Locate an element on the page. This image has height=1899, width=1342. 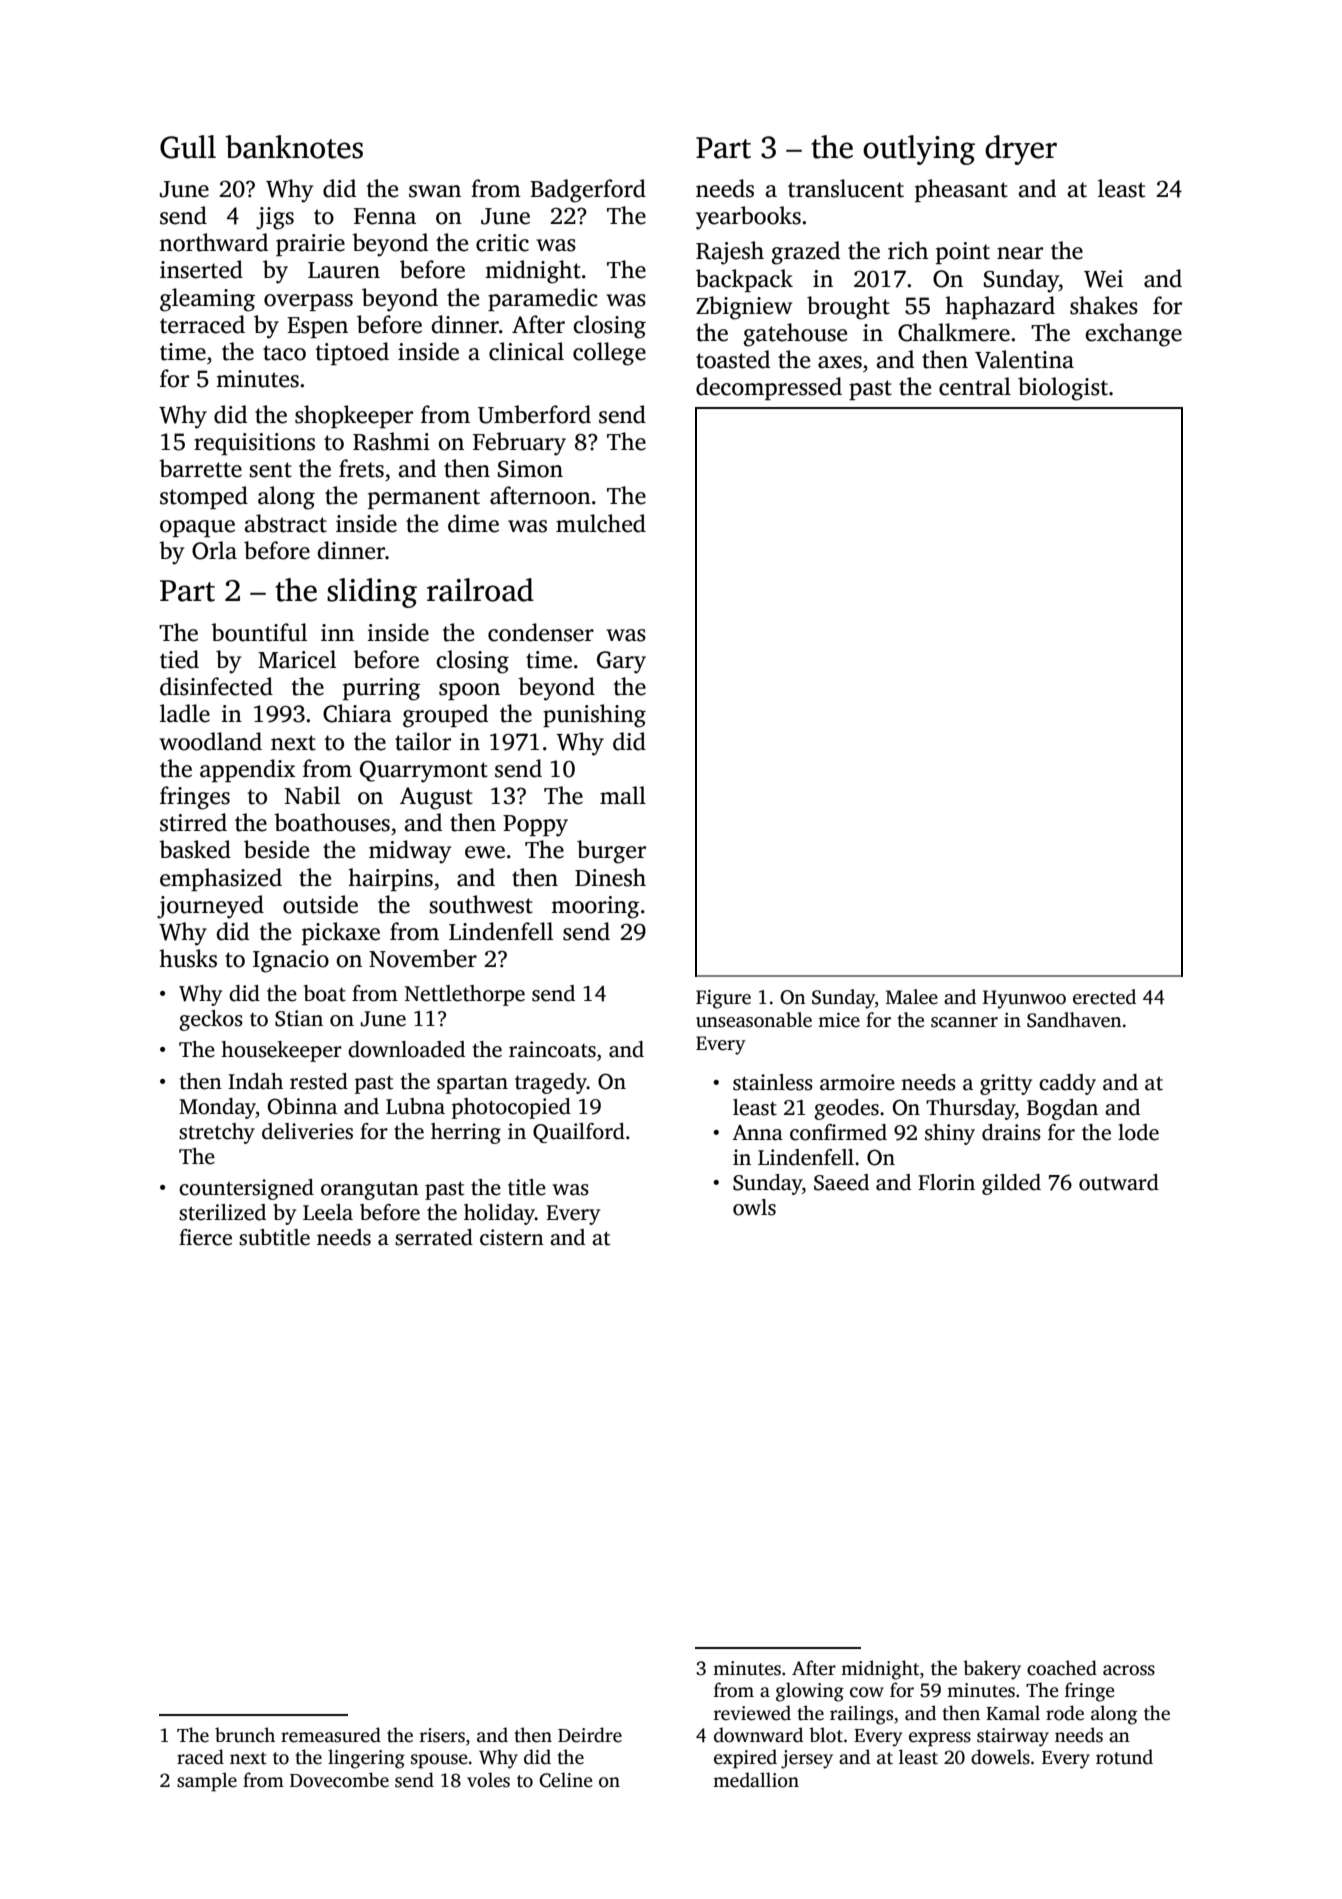
Gull is located at coordinates (188, 147).
